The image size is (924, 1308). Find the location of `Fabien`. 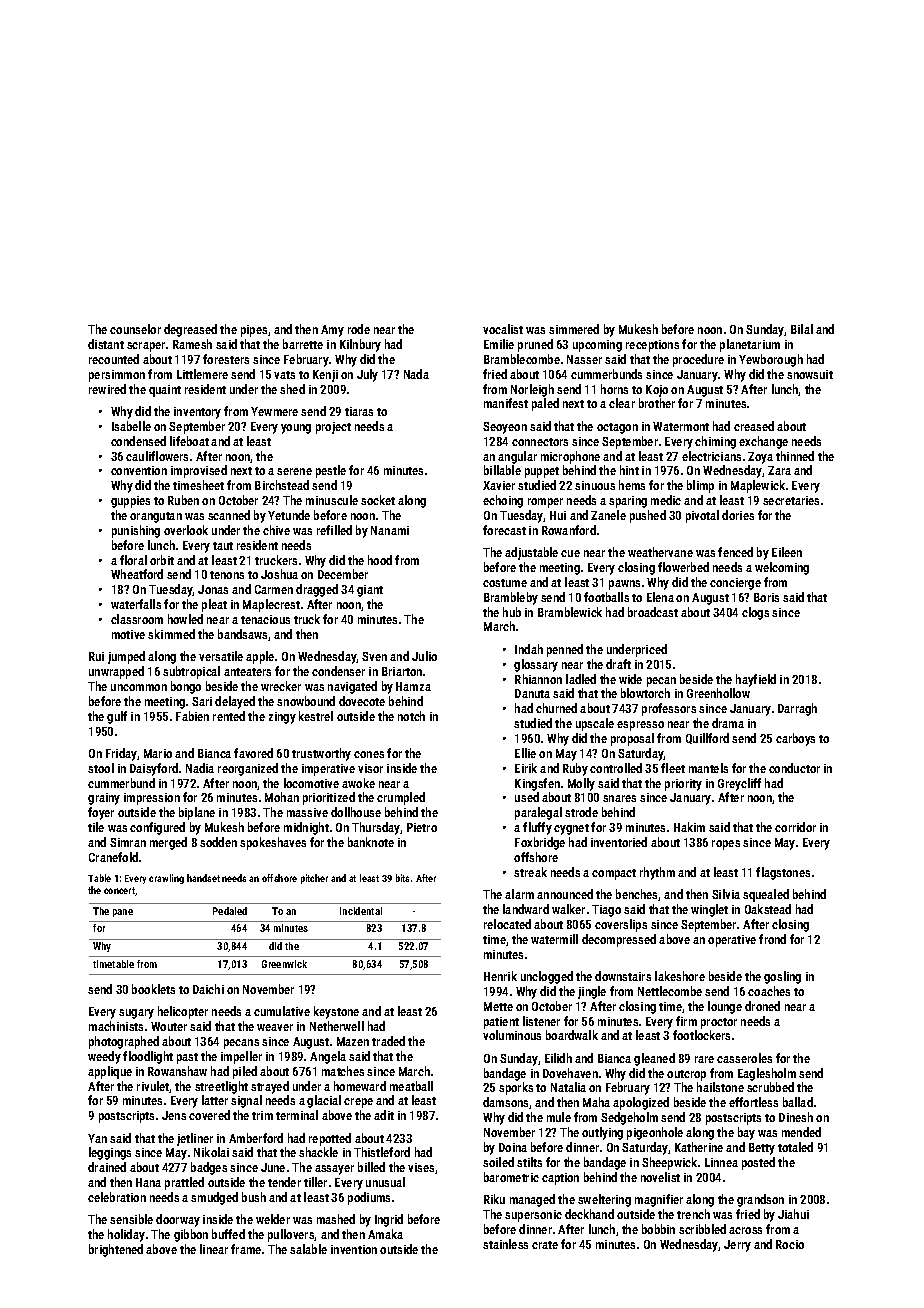

Fabien is located at coordinates (192, 716).
